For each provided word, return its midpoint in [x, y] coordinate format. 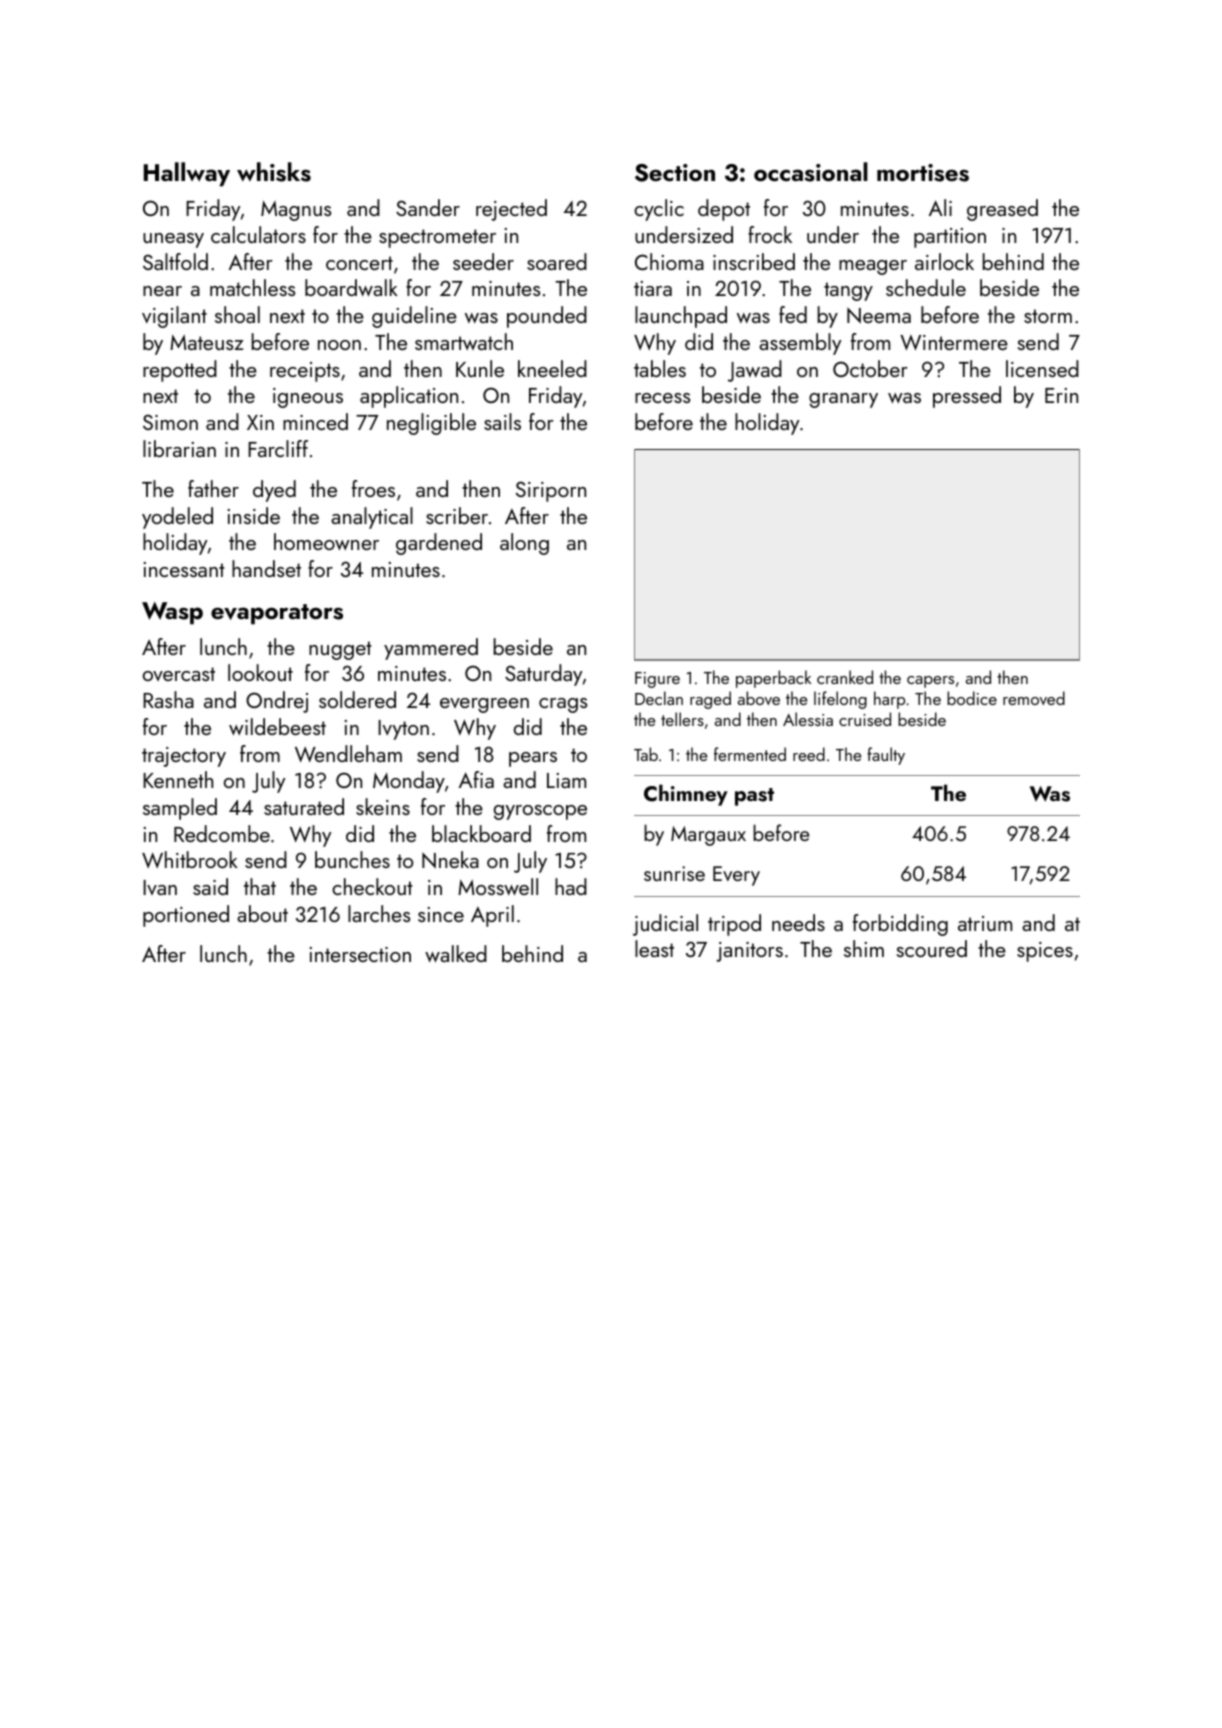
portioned [186, 916]
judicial [665, 925]
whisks [274, 172]
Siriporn [551, 491]
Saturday [544, 675]
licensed [1042, 368]
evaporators [277, 614]
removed [1034, 698]
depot [724, 210]
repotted [180, 371]
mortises [923, 173]
